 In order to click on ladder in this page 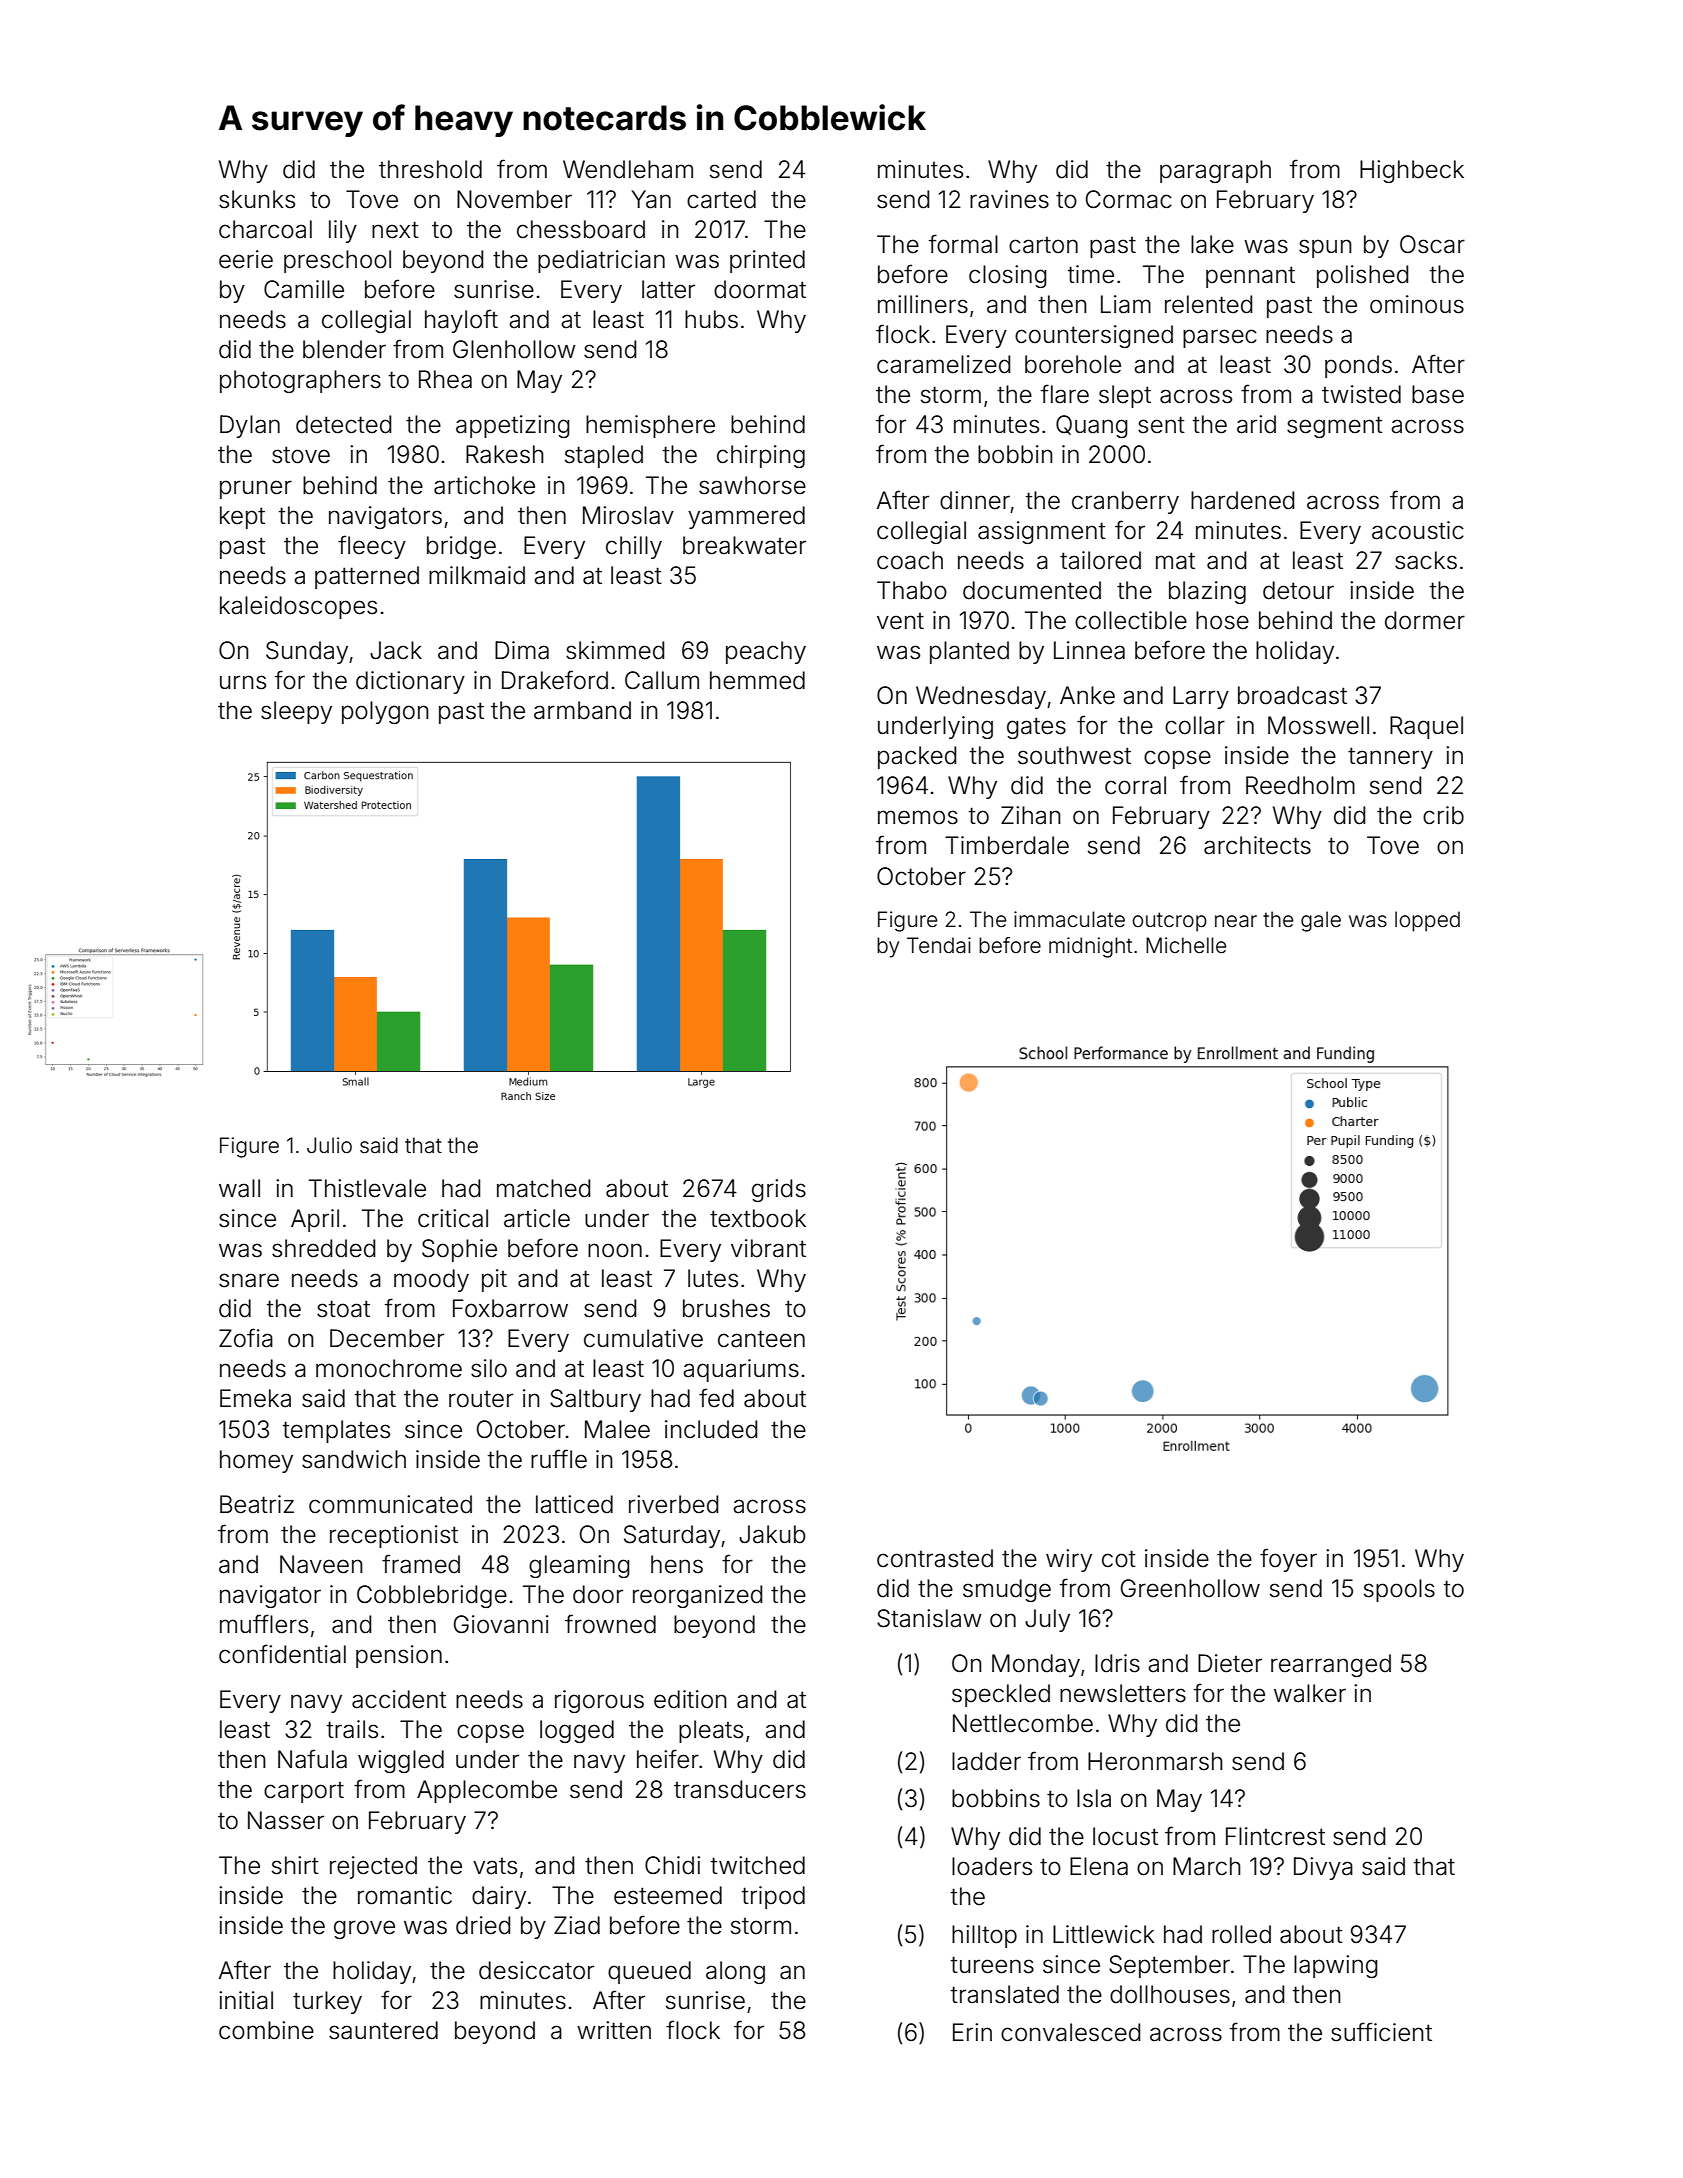, I will do `click(986, 1761)`.
